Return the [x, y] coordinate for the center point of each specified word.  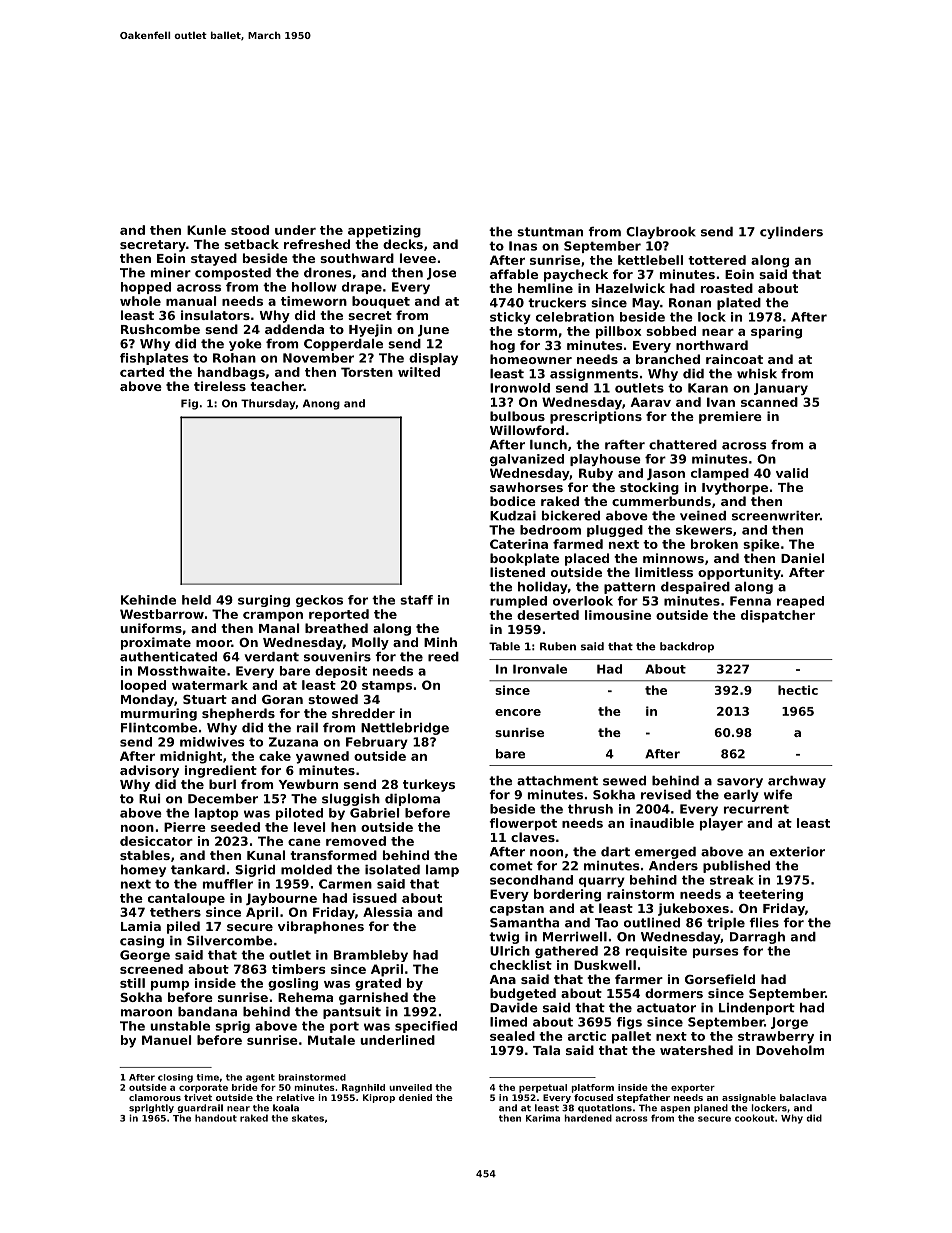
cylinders [791, 233]
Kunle [206, 230]
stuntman [550, 232]
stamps [387, 687]
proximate [156, 643]
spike [761, 545]
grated [378, 984]
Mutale [331, 1040]
